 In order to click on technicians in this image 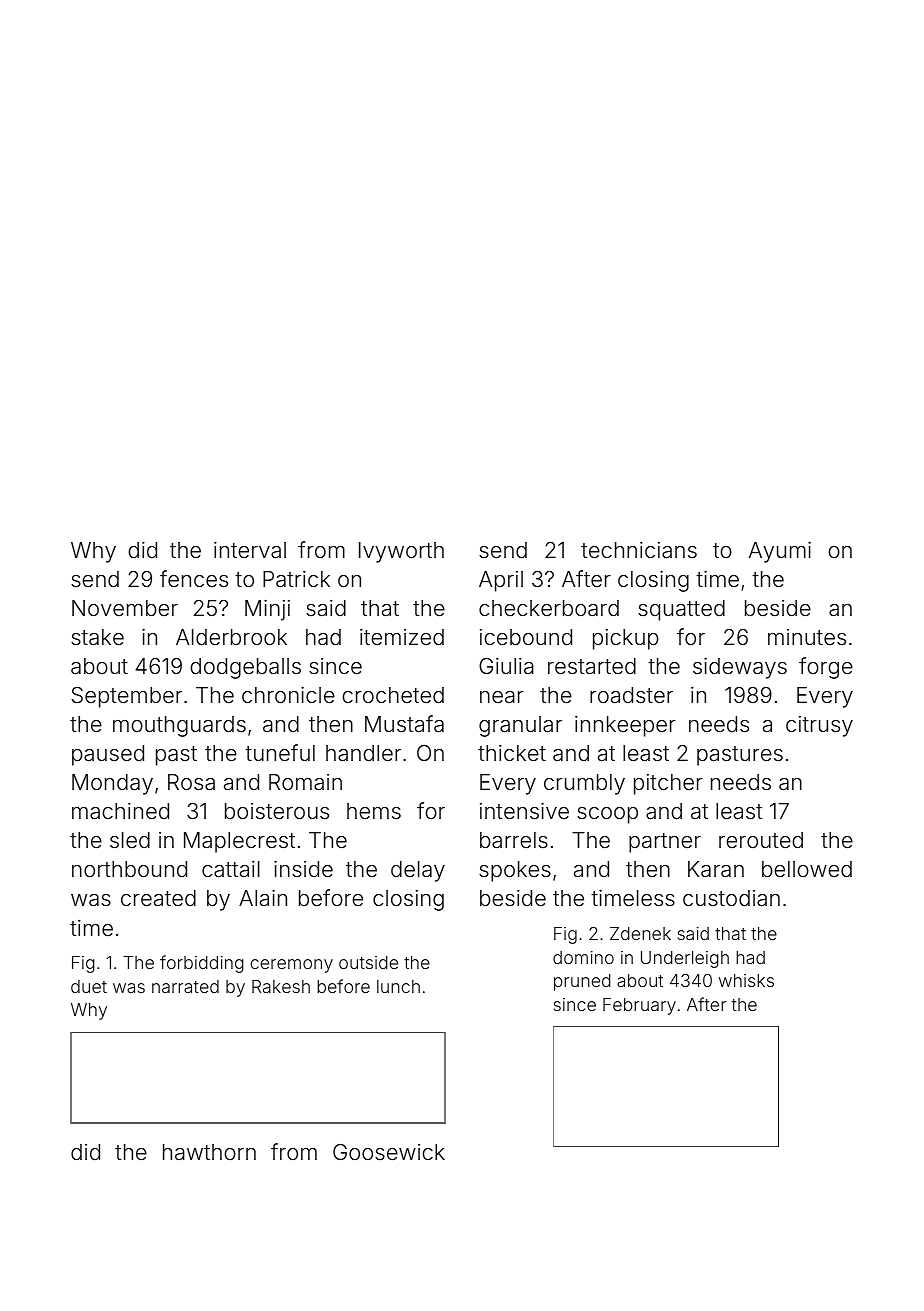, I will do `click(639, 550)`.
